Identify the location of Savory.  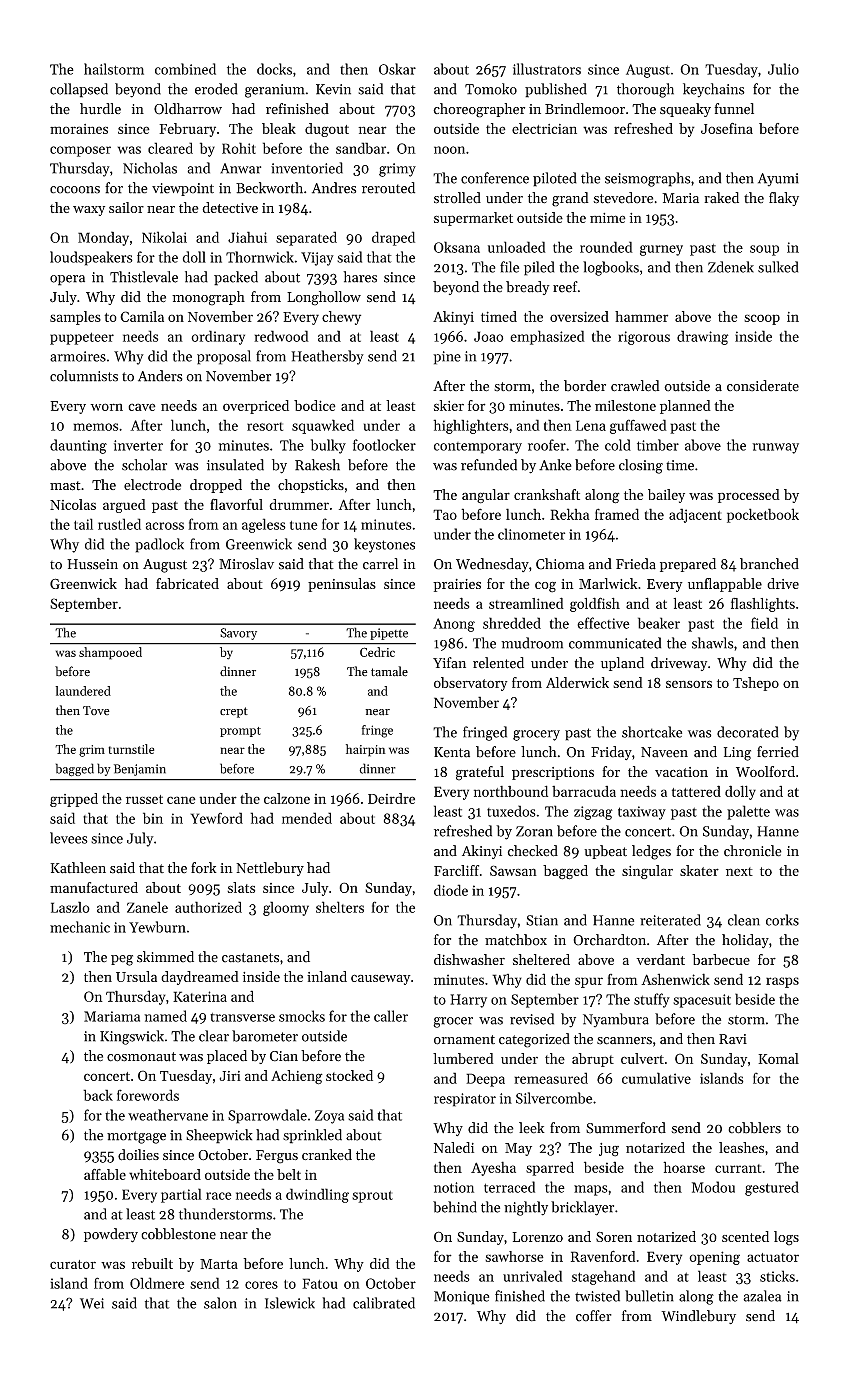
(238, 634).
